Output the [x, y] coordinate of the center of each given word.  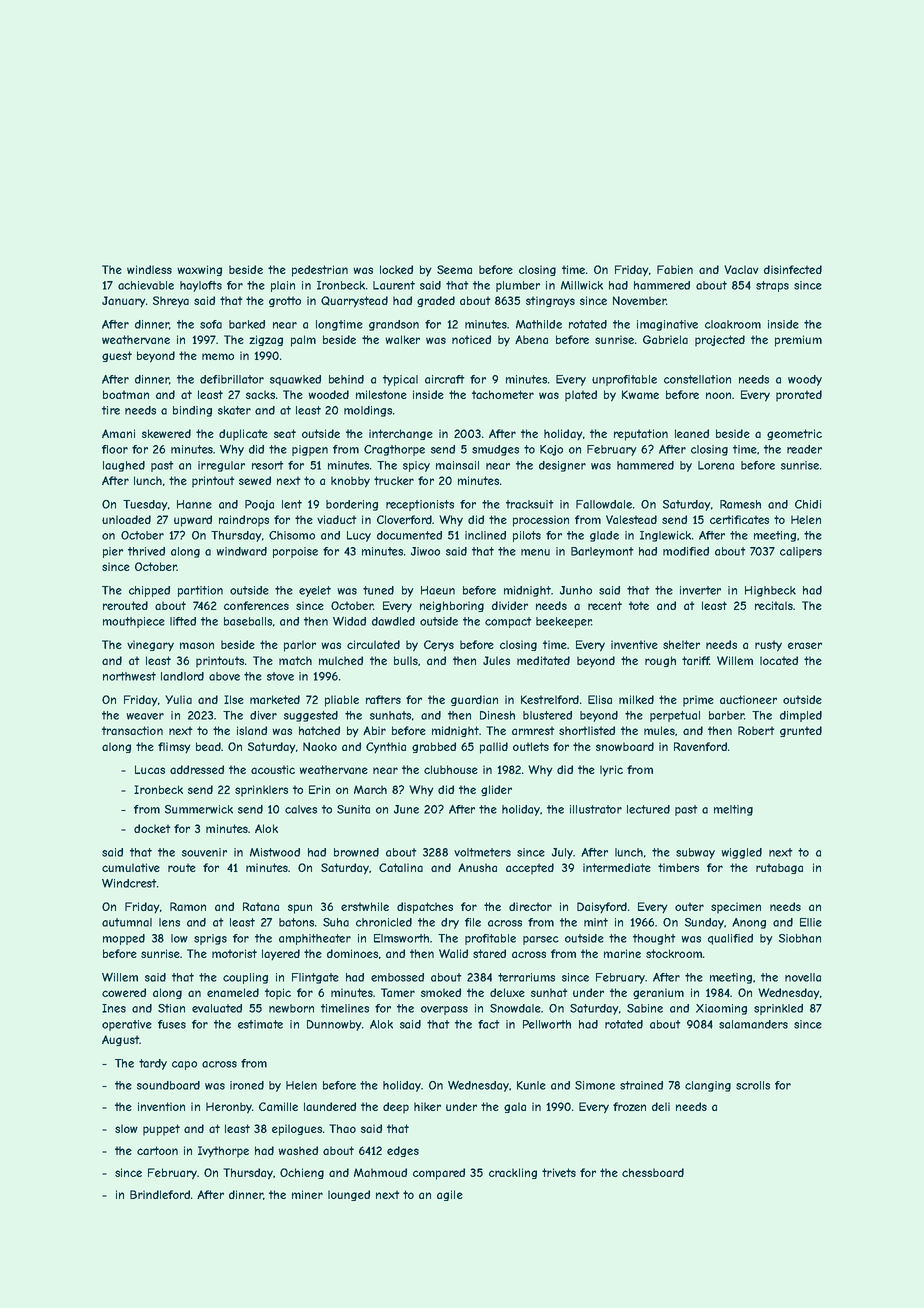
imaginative [667, 325]
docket [152, 828]
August [120, 1040]
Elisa [600, 699]
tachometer [503, 394]
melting [733, 810]
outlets [531, 746]
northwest [129, 676]
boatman [126, 394]
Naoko [320, 746]
